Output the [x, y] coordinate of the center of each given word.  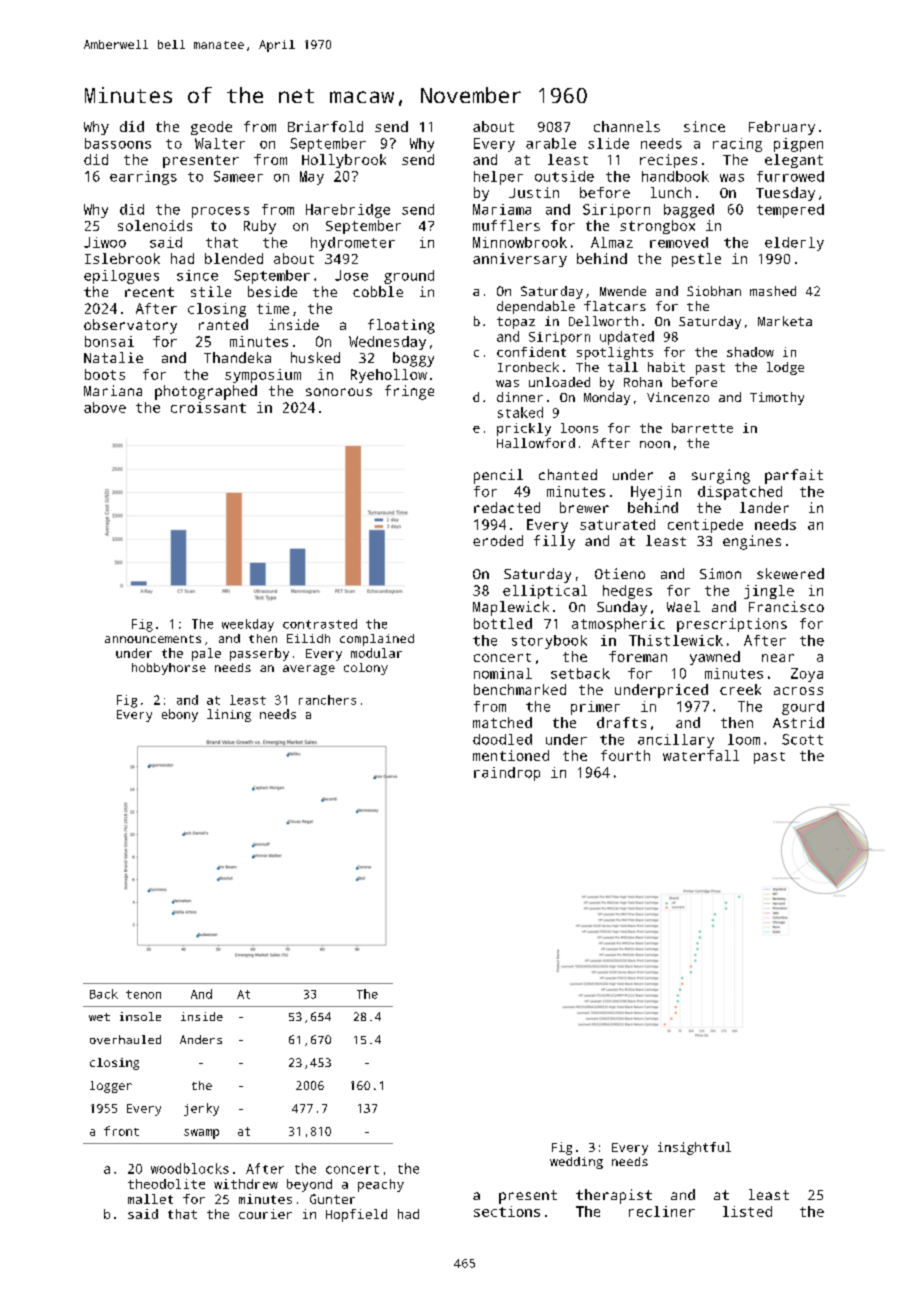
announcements [153, 639]
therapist [614, 1196]
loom [744, 739]
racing [737, 145]
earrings [143, 178]
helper [498, 178]
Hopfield [356, 1215]
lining [229, 715]
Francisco [786, 606]
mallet [150, 1199]
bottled [503, 623]
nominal [503, 673]
